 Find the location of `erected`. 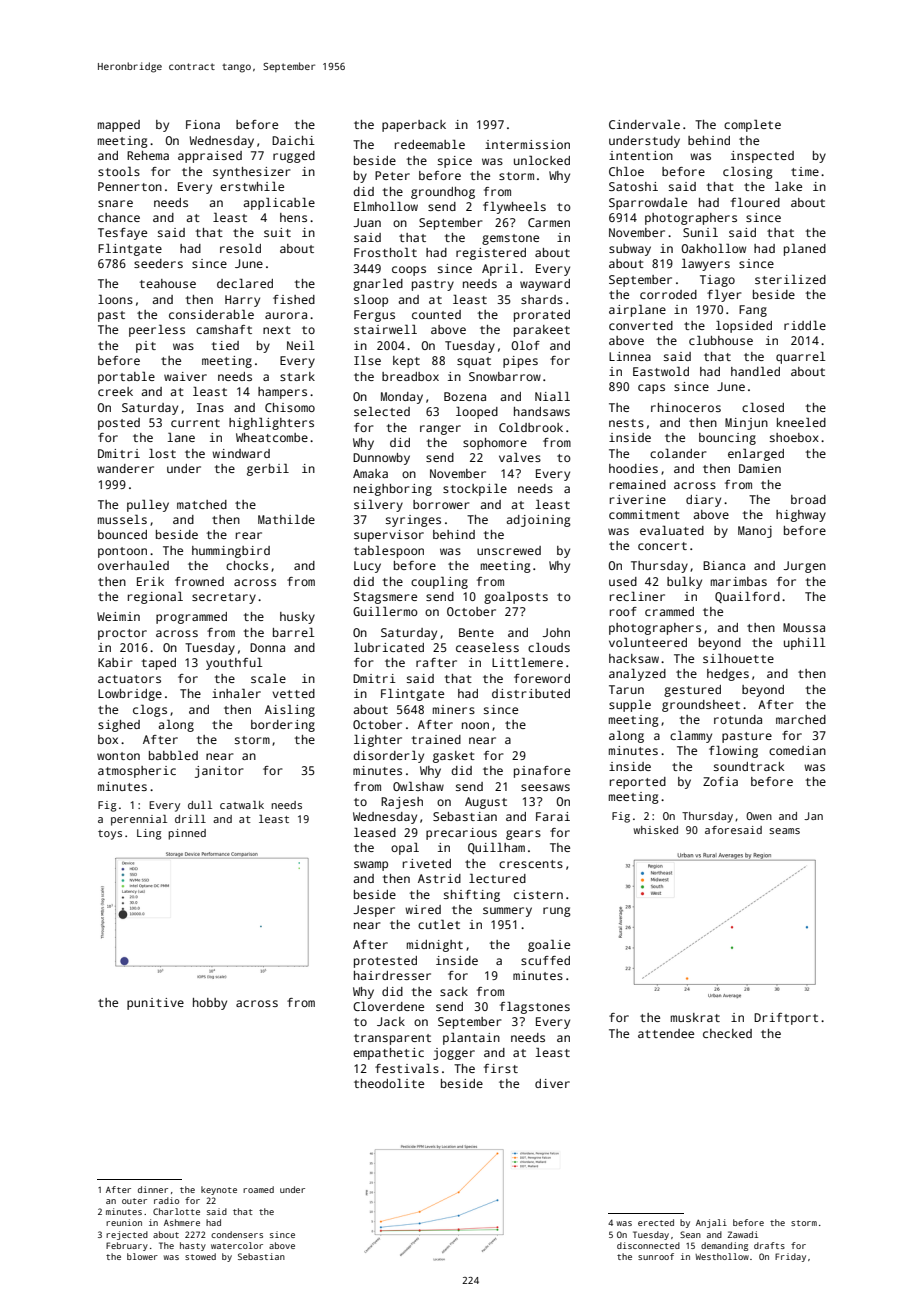

erected is located at coordinates (656, 1222).
